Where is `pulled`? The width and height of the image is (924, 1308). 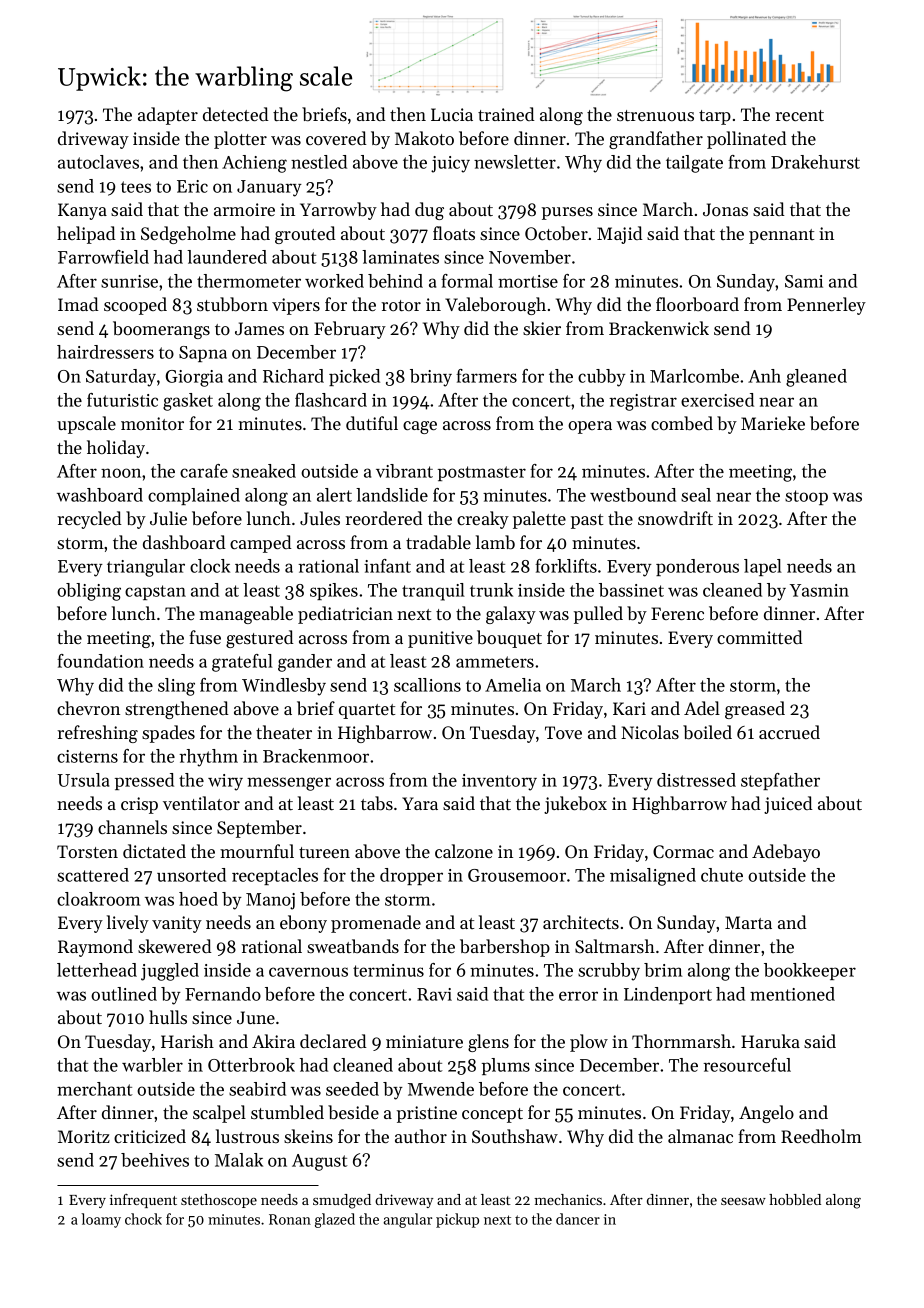
pulled is located at coordinates (598, 615).
